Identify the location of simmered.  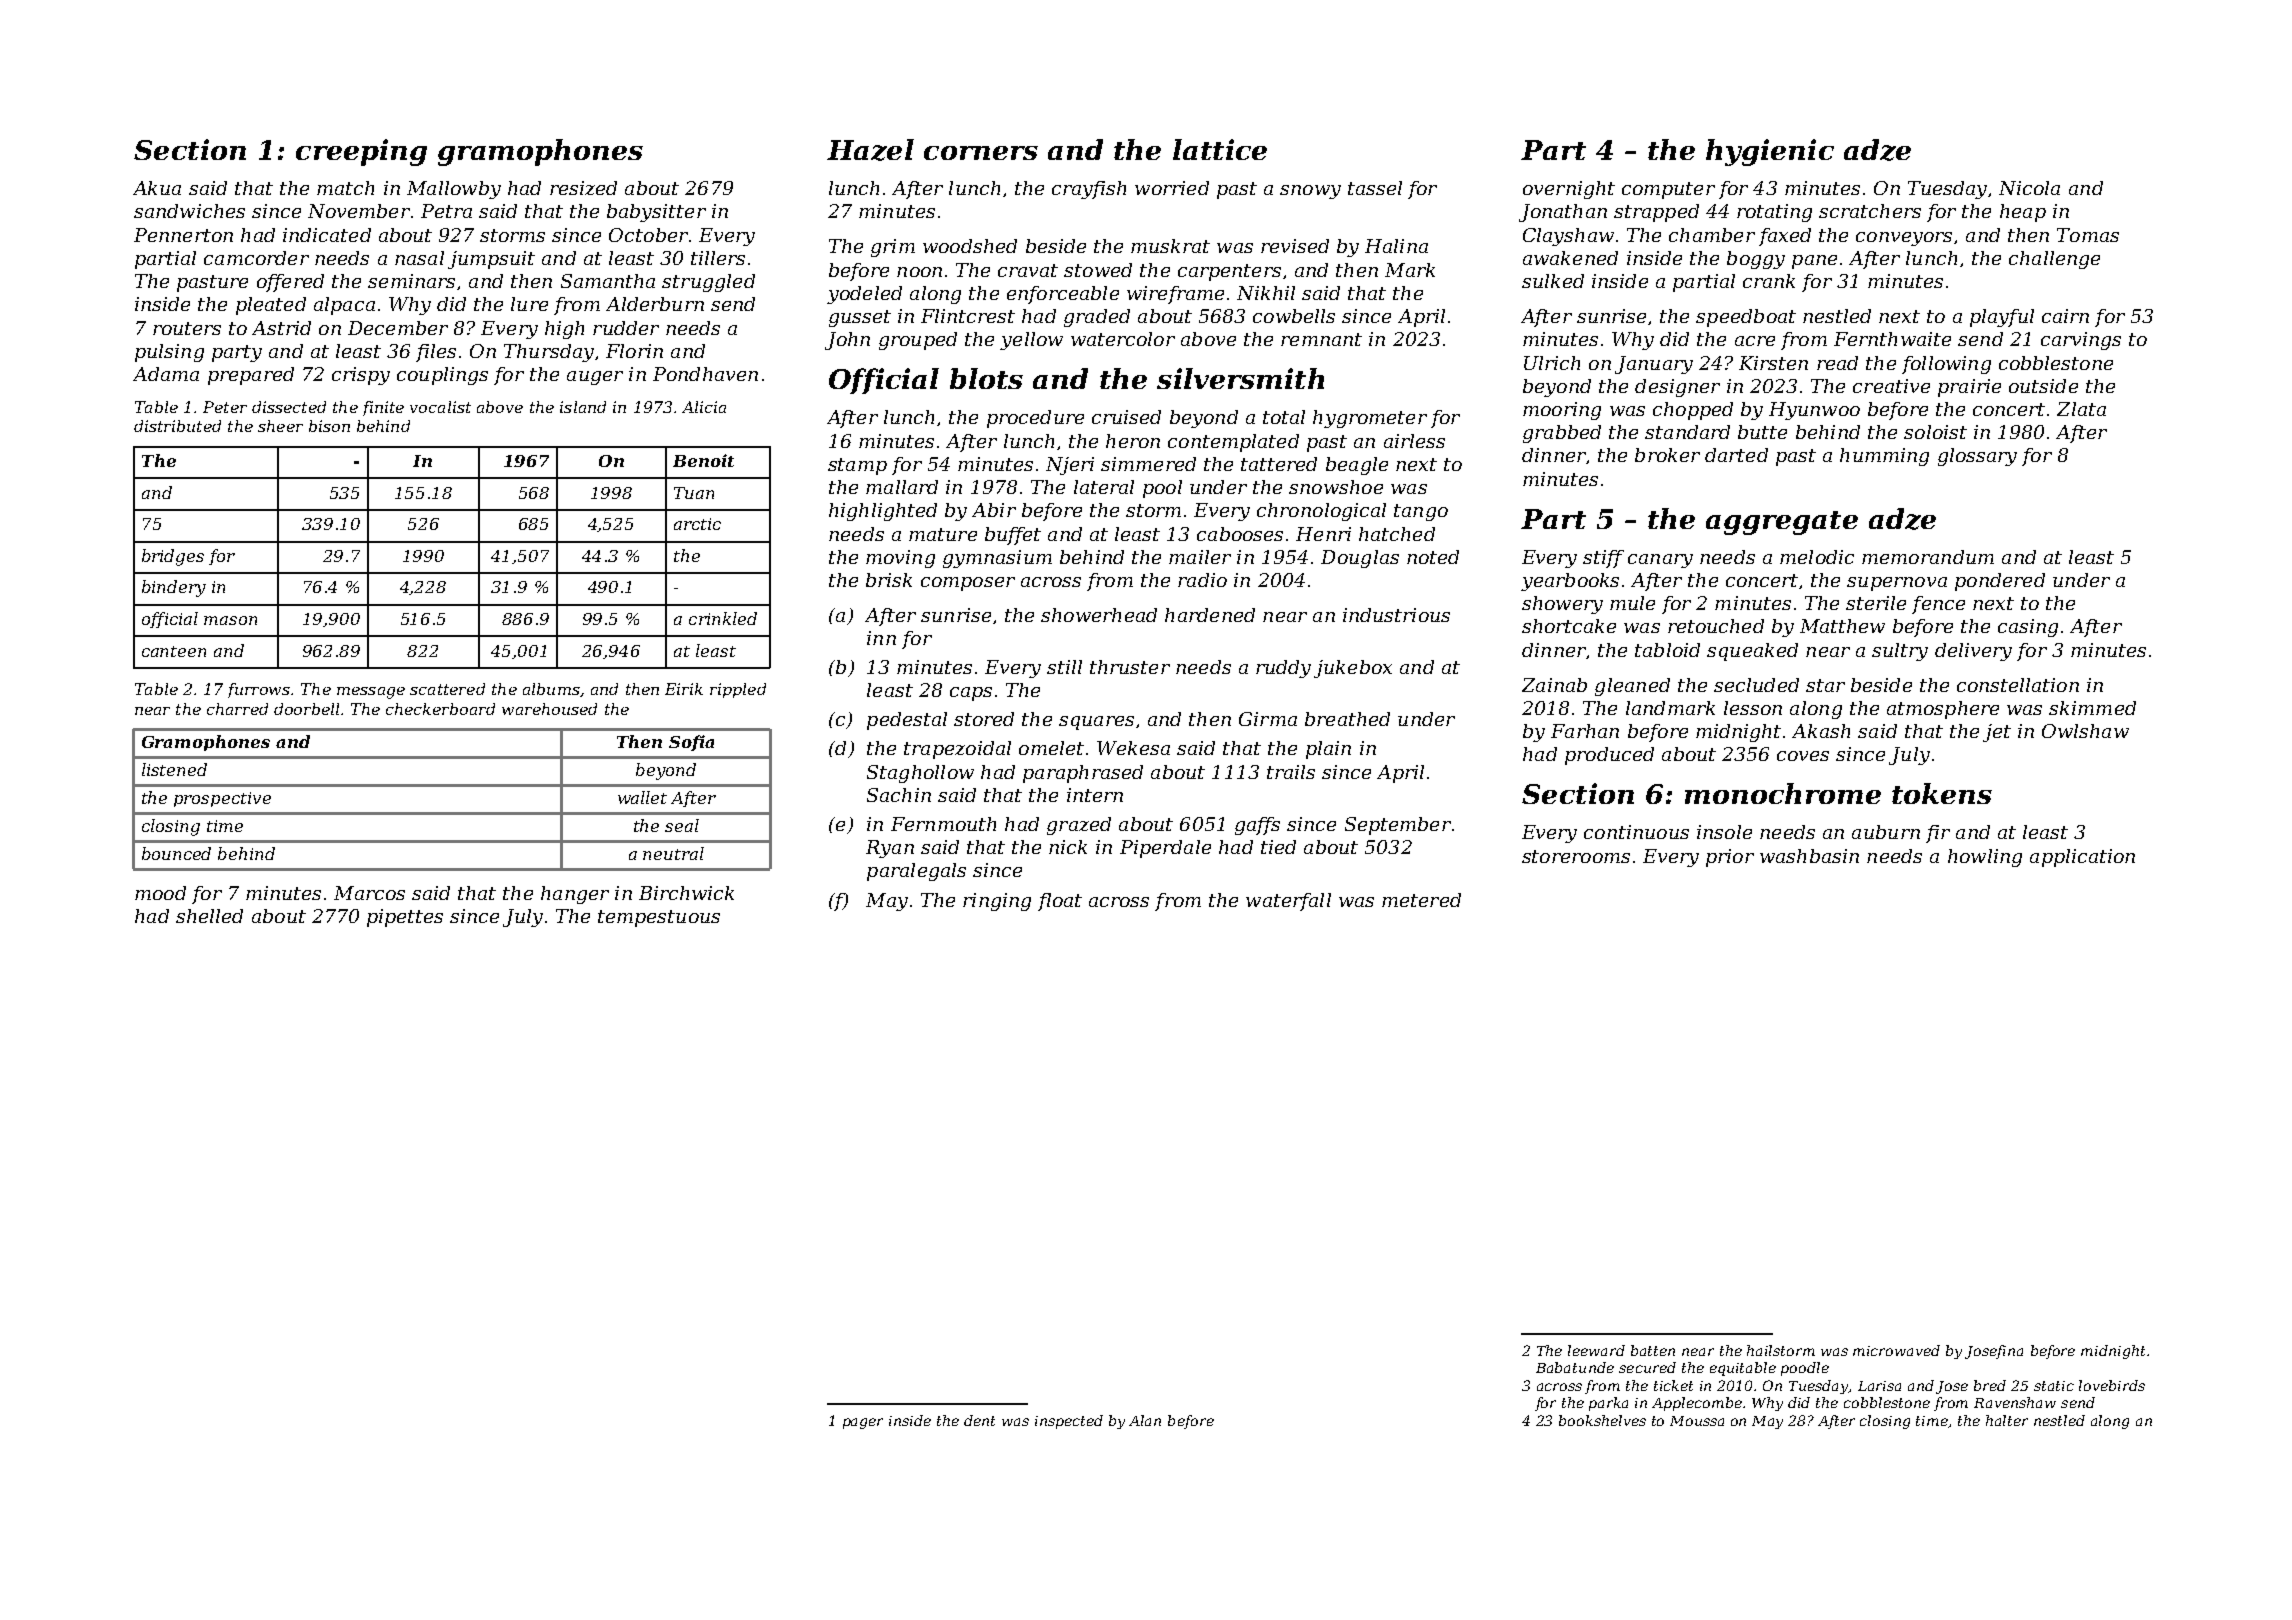
(1148, 464).
